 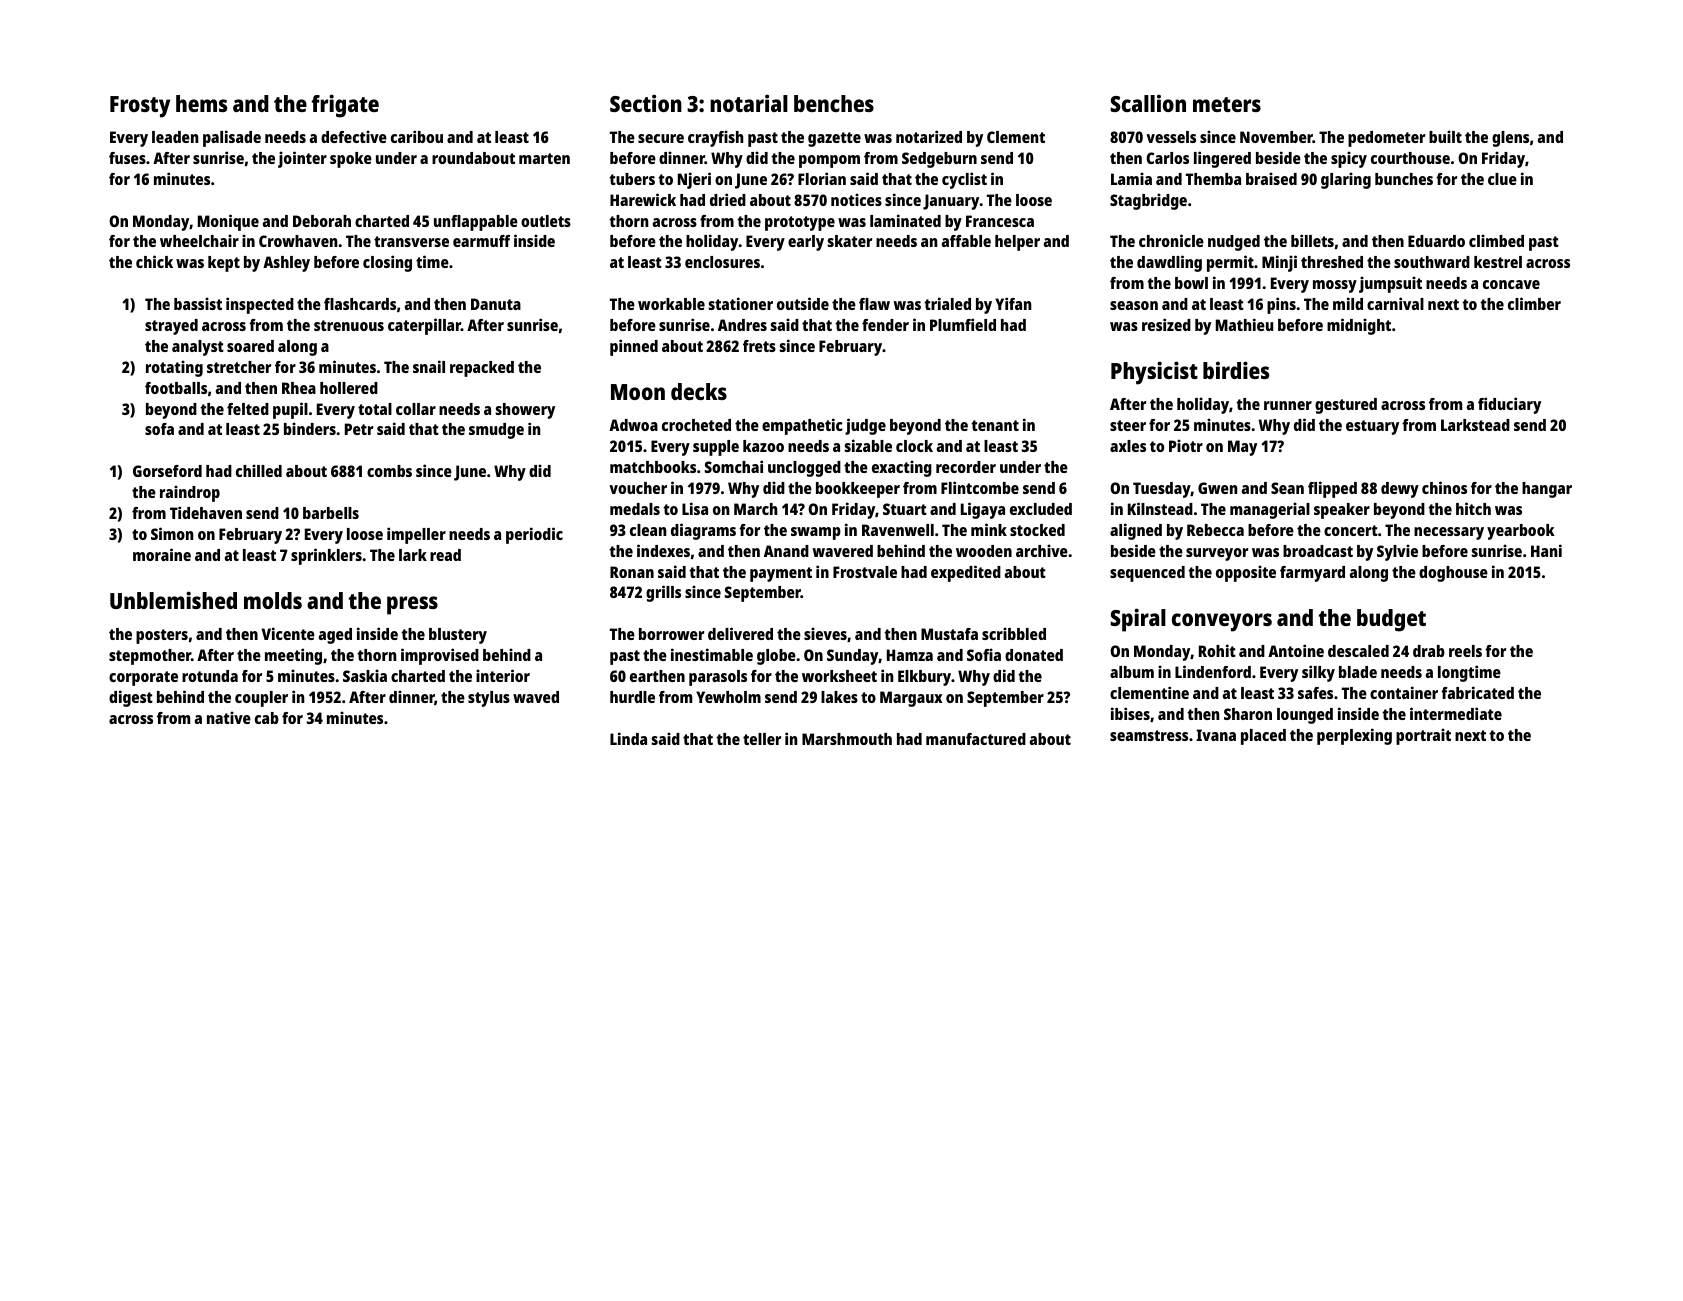 What do you see at coordinates (206, 512) in the screenshot?
I see `Tidehaven` at bounding box center [206, 512].
